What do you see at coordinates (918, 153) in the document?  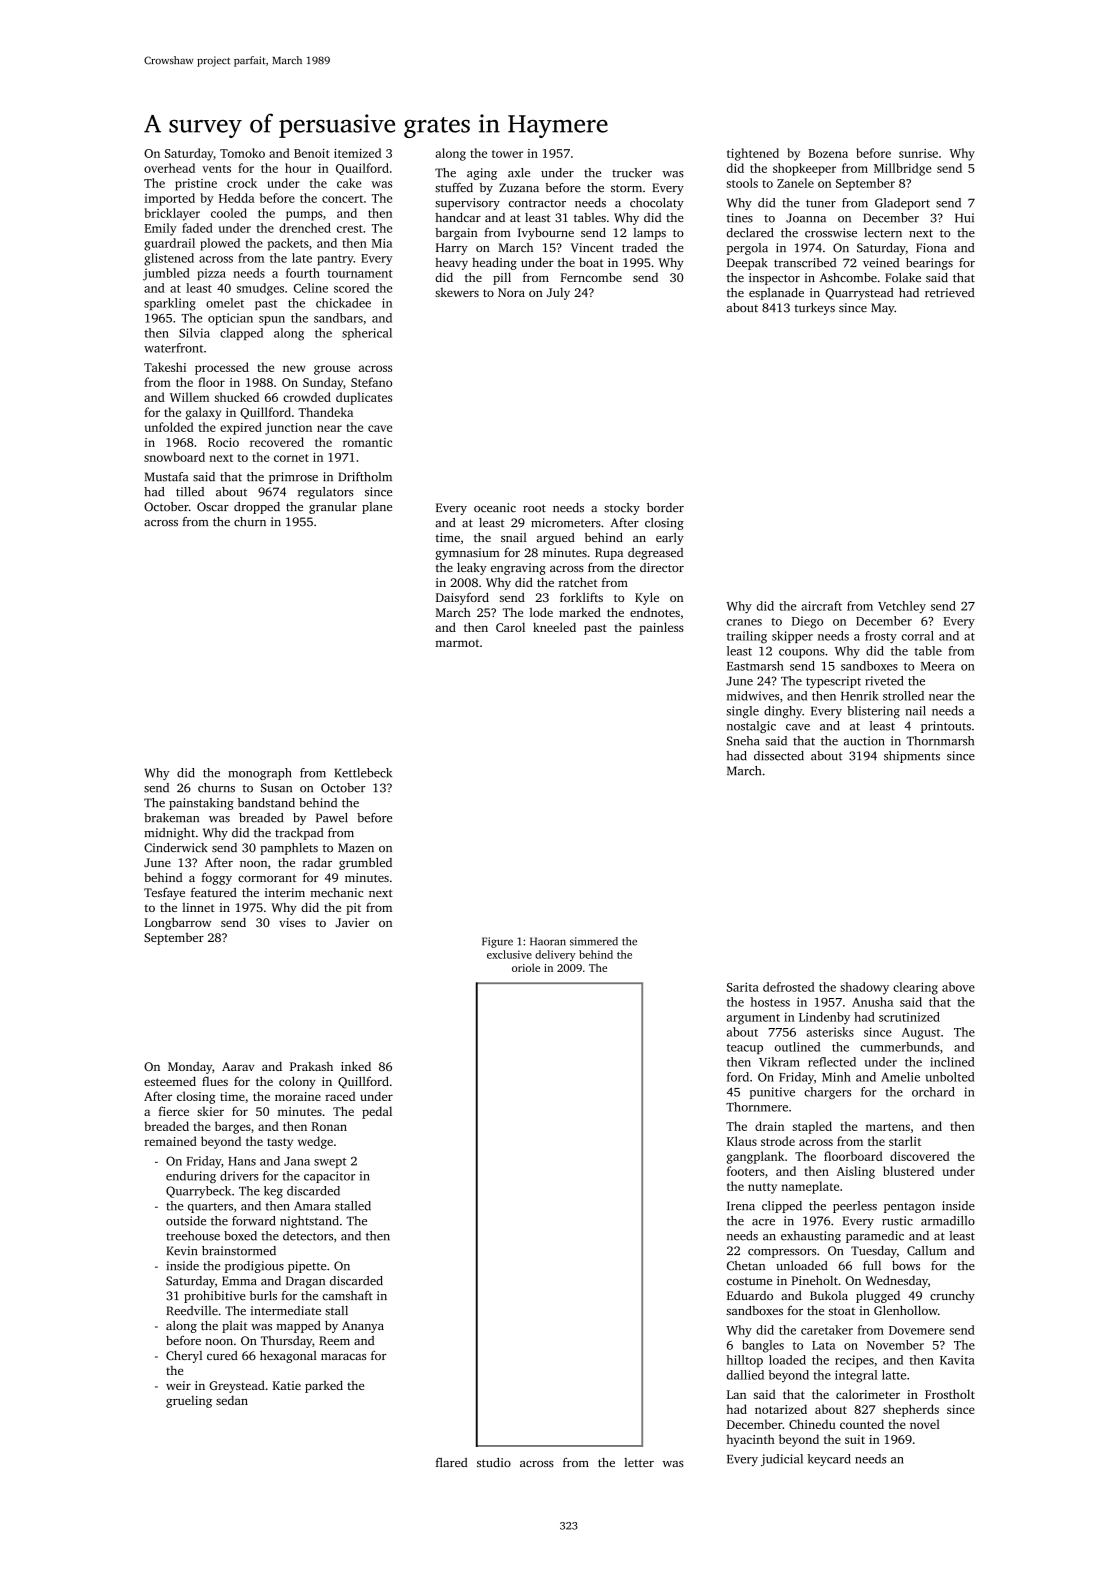 I see `sunrise` at bounding box center [918, 153].
